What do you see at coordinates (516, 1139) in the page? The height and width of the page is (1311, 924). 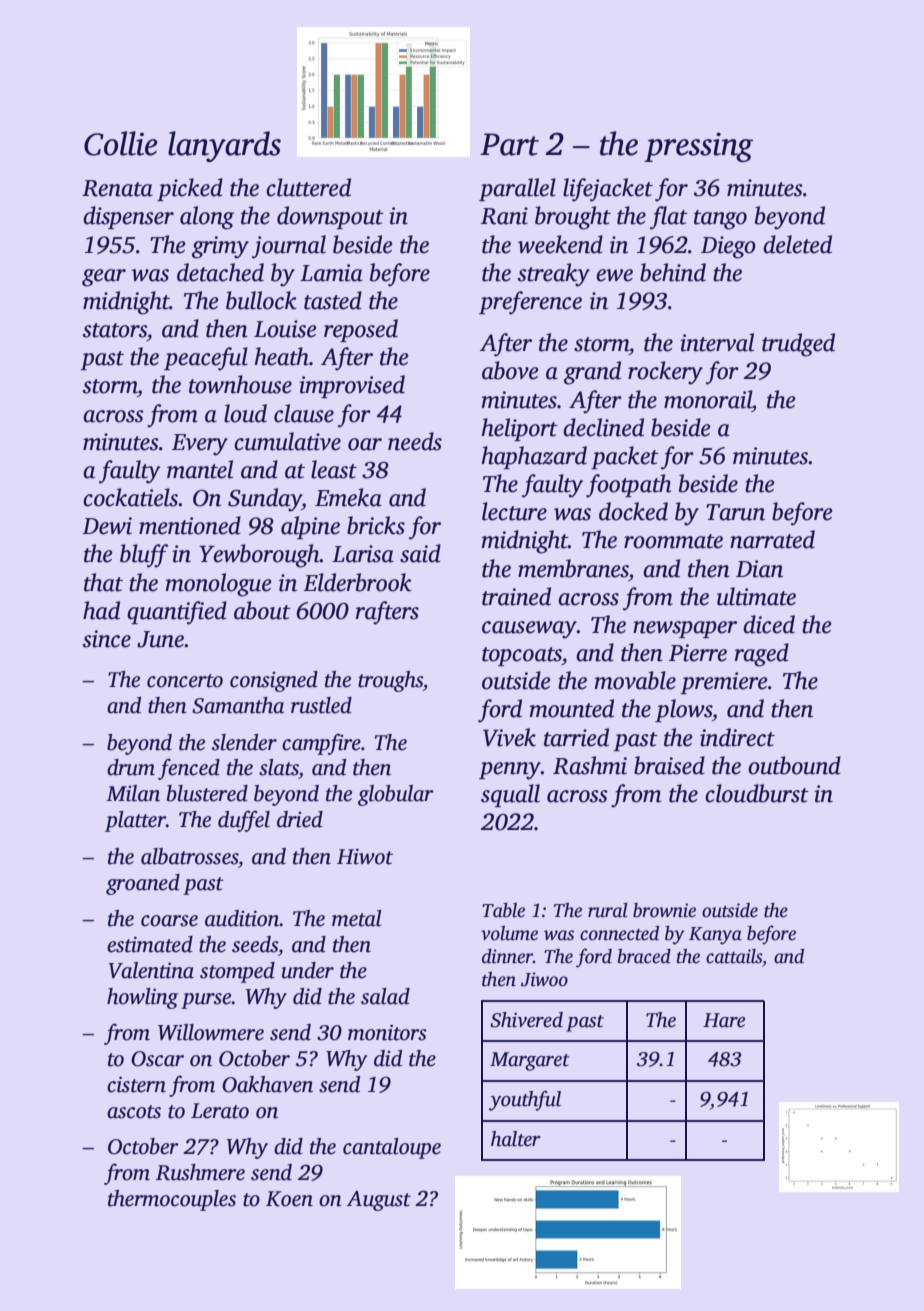 I see `halter` at bounding box center [516, 1139].
